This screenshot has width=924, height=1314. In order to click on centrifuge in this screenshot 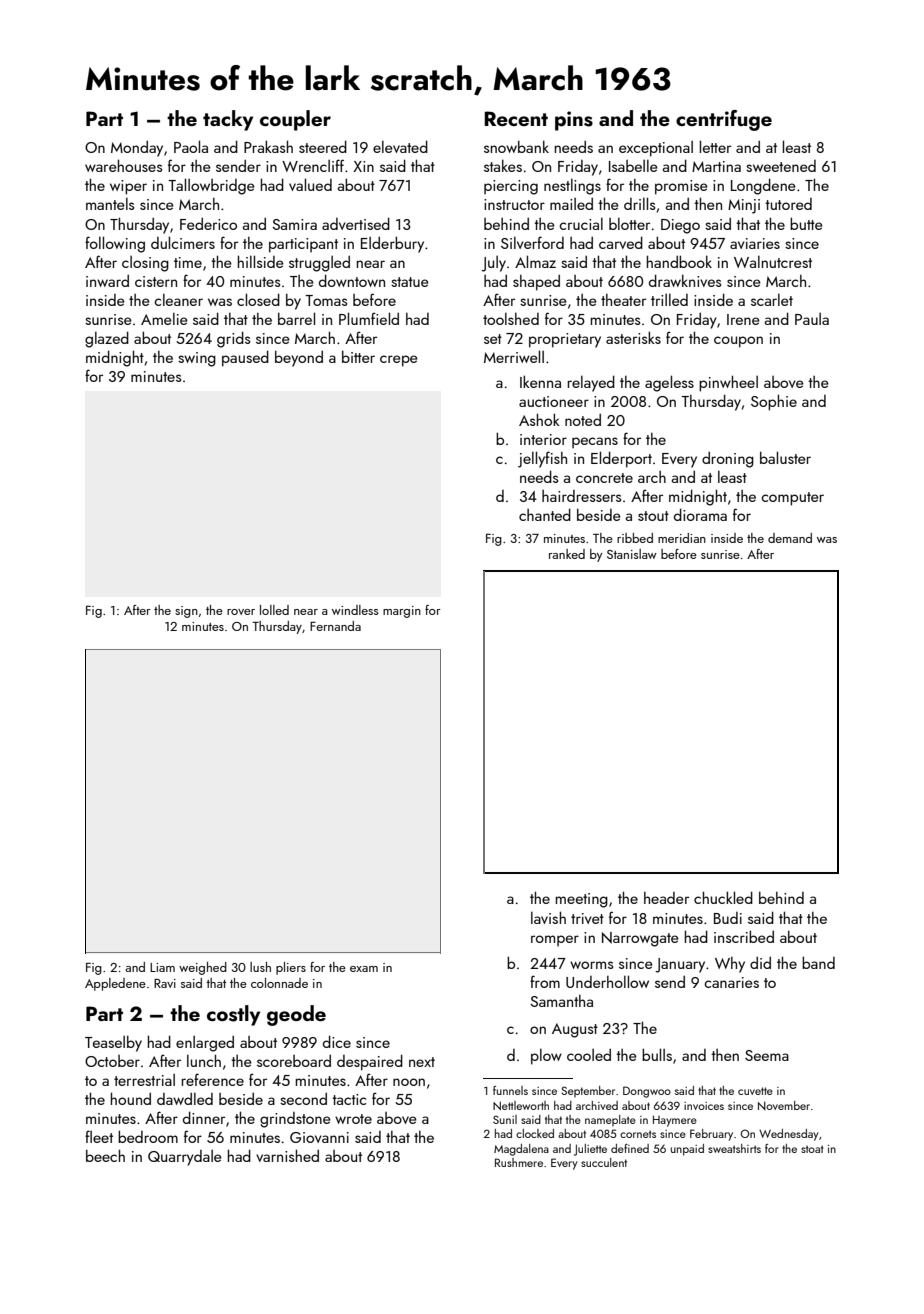, I will do `click(724, 120)`.
